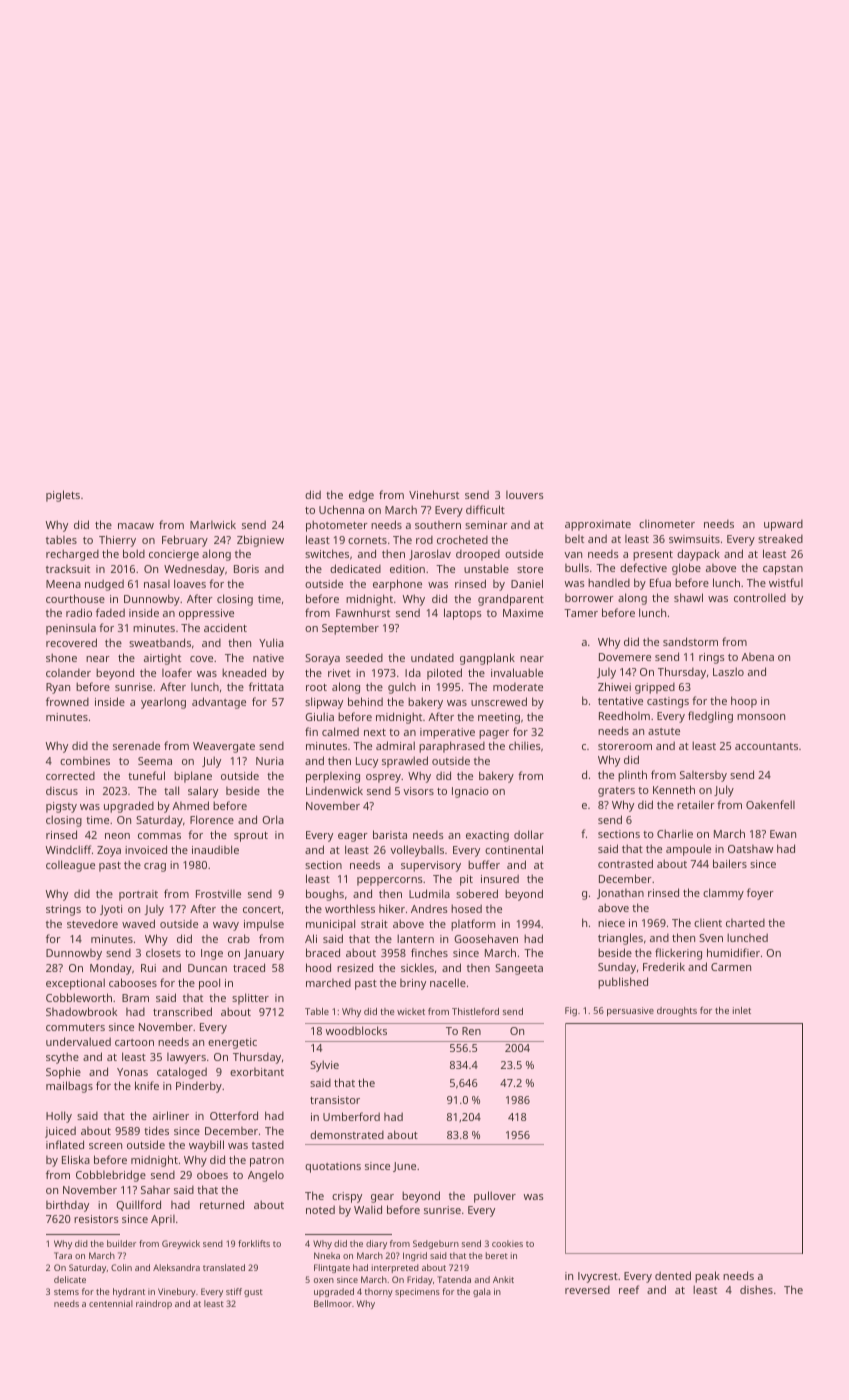 The height and width of the screenshot is (1400, 849). What do you see at coordinates (429, 952) in the screenshot?
I see `finches` at bounding box center [429, 952].
